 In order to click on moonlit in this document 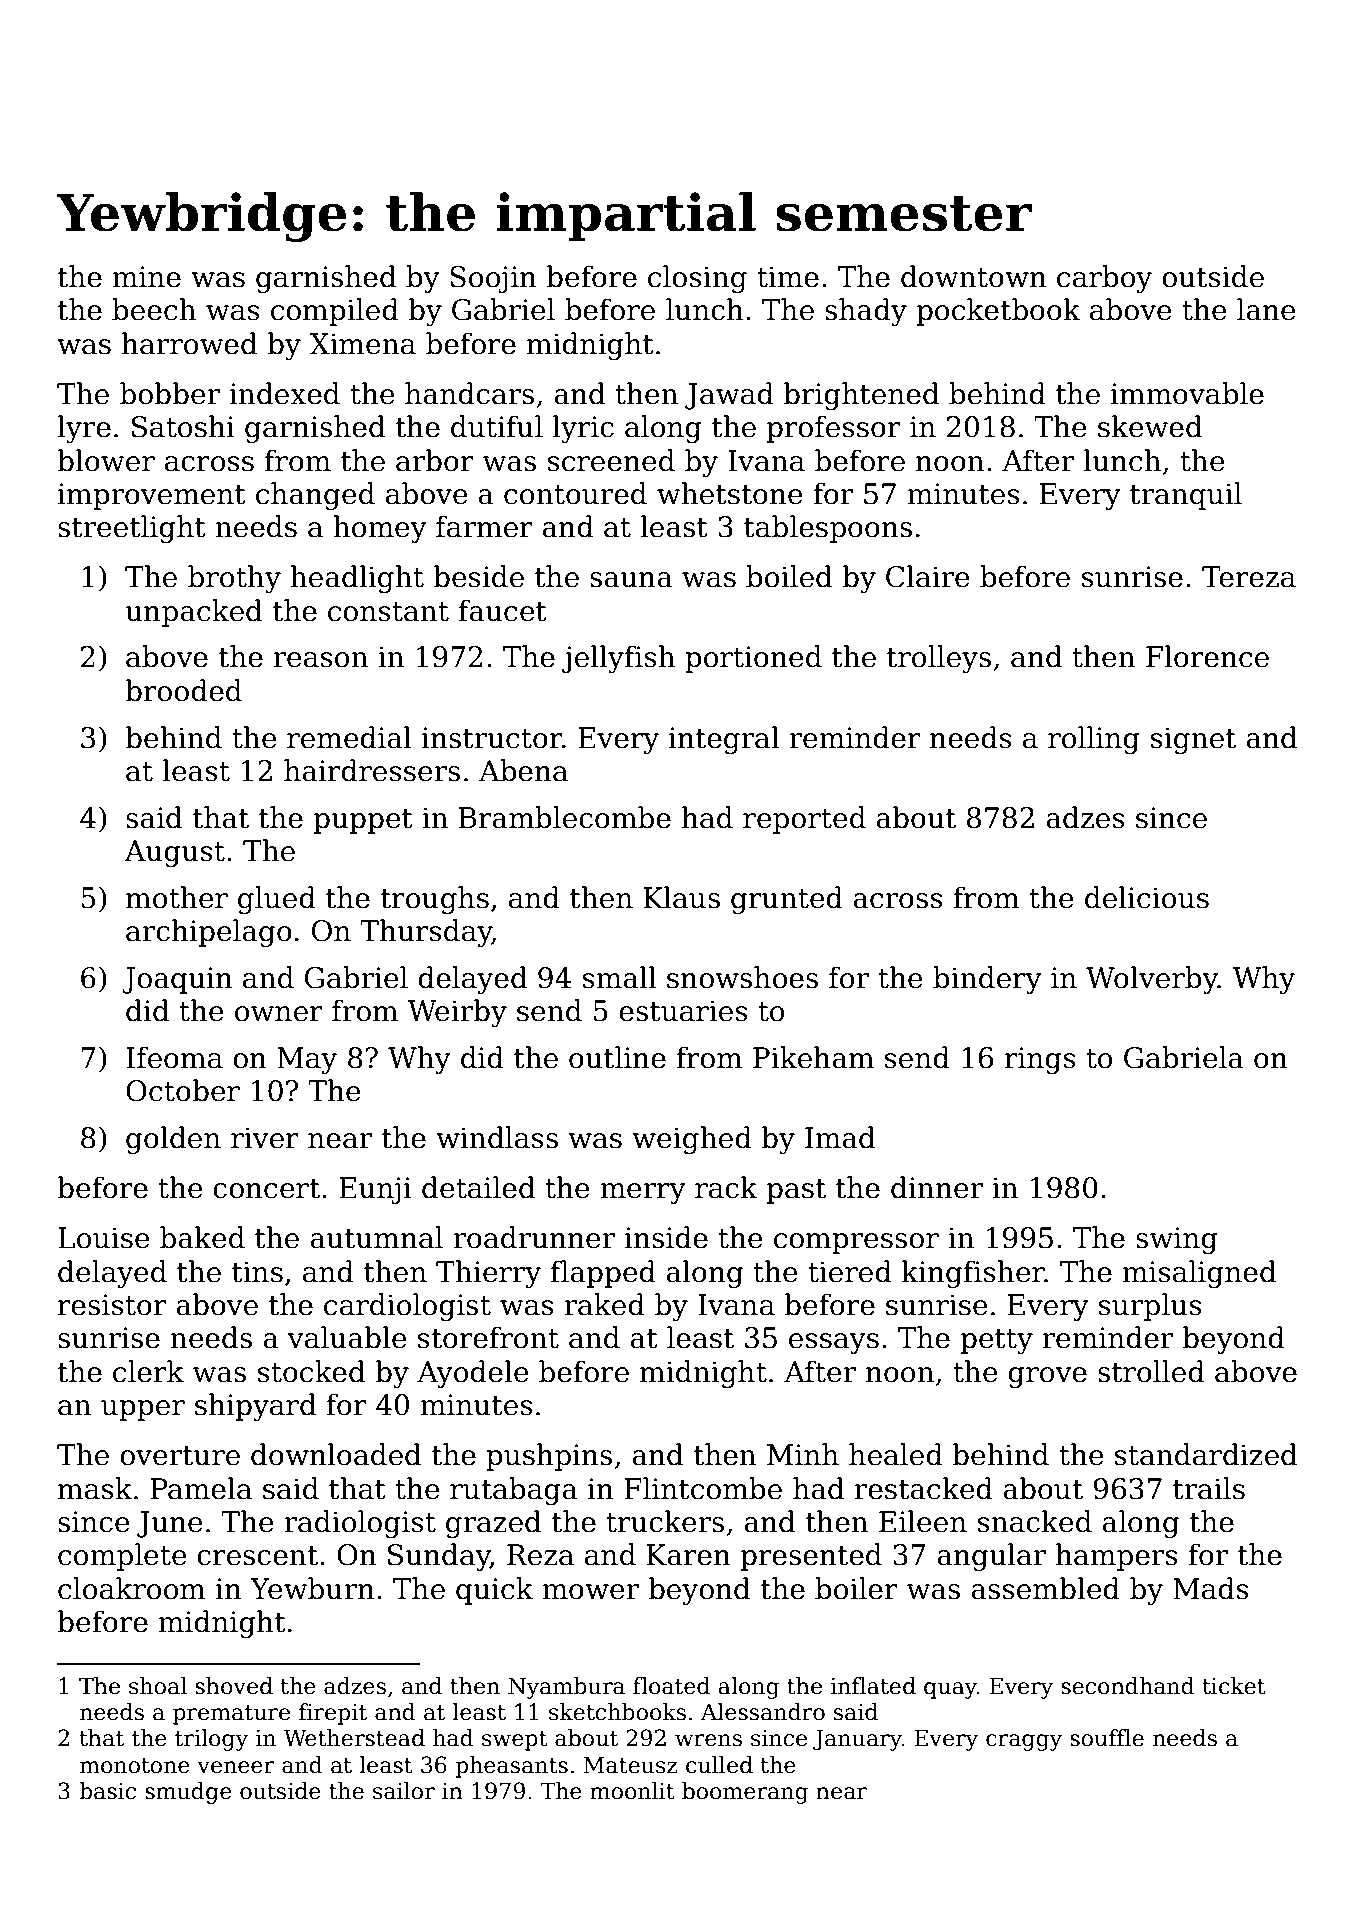, I will do `click(632, 1791)`.
